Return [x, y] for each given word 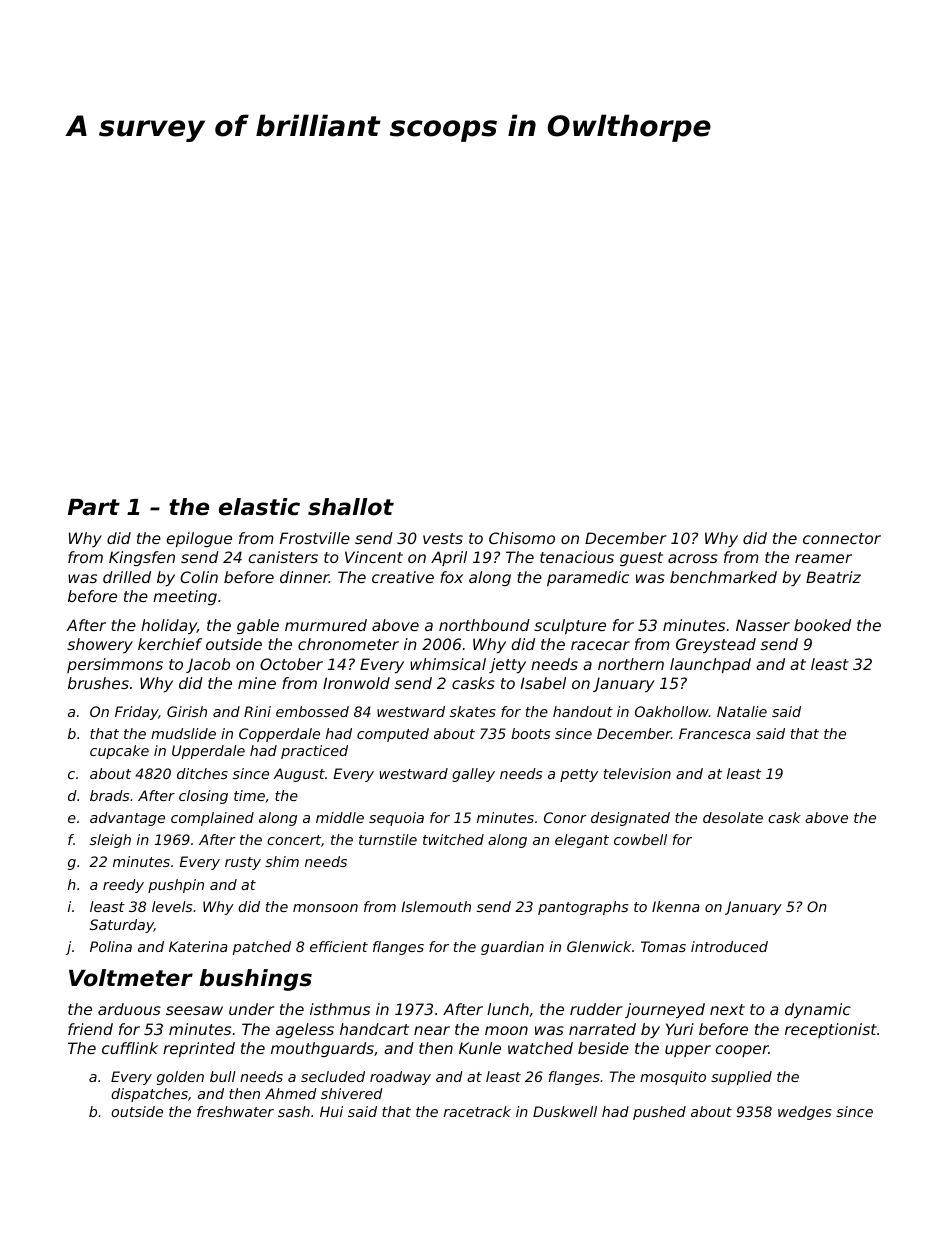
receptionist [831, 1030]
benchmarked [723, 577]
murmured [326, 625]
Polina [111, 946]
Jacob [208, 665]
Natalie [742, 711]
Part [94, 507]
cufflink [130, 1048]
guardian [512, 948]
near [432, 1030]
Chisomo [522, 538]
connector [842, 538]
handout [583, 711]
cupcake [119, 752]
